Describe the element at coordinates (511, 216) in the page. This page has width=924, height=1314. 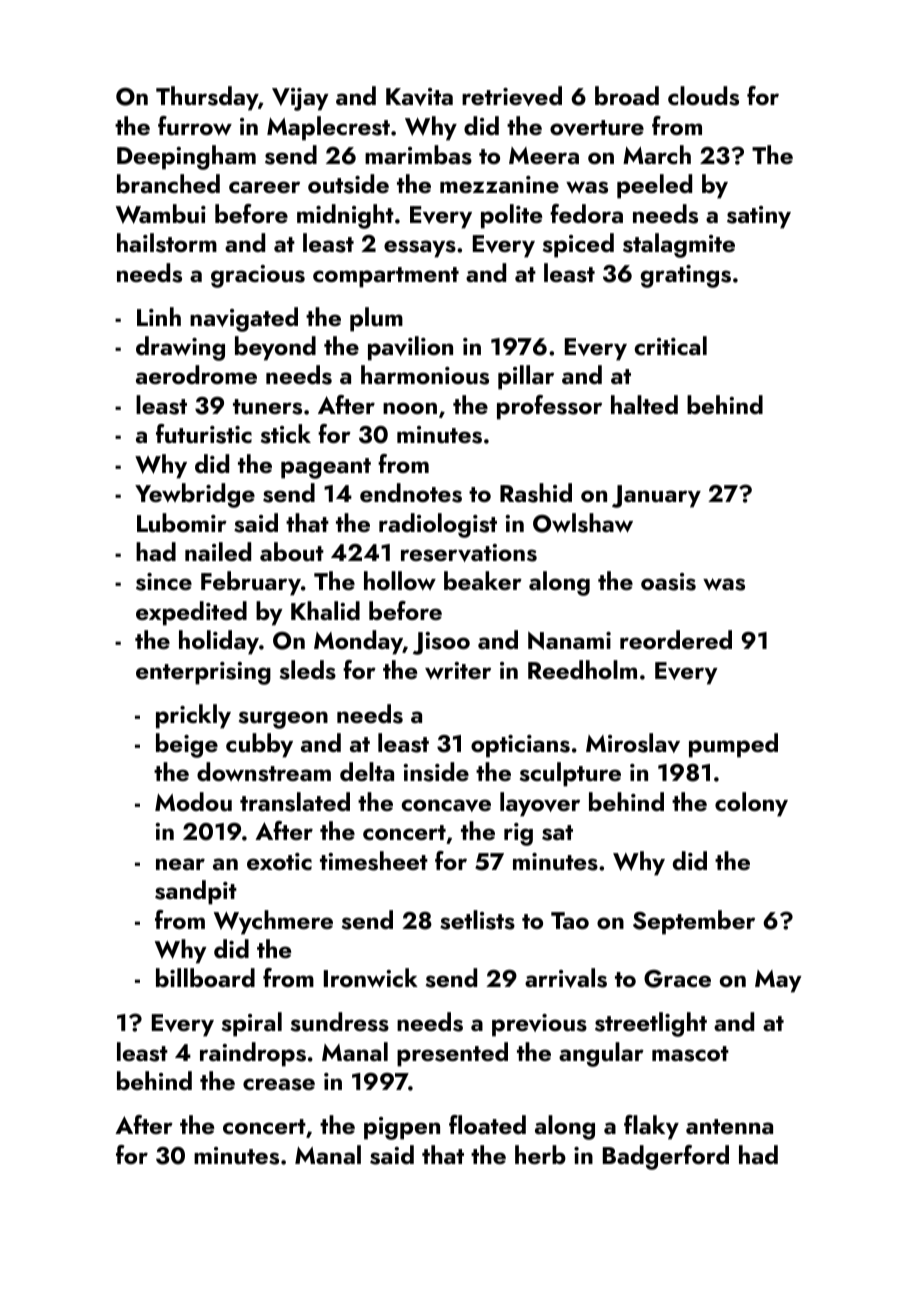
I see `polite` at that location.
